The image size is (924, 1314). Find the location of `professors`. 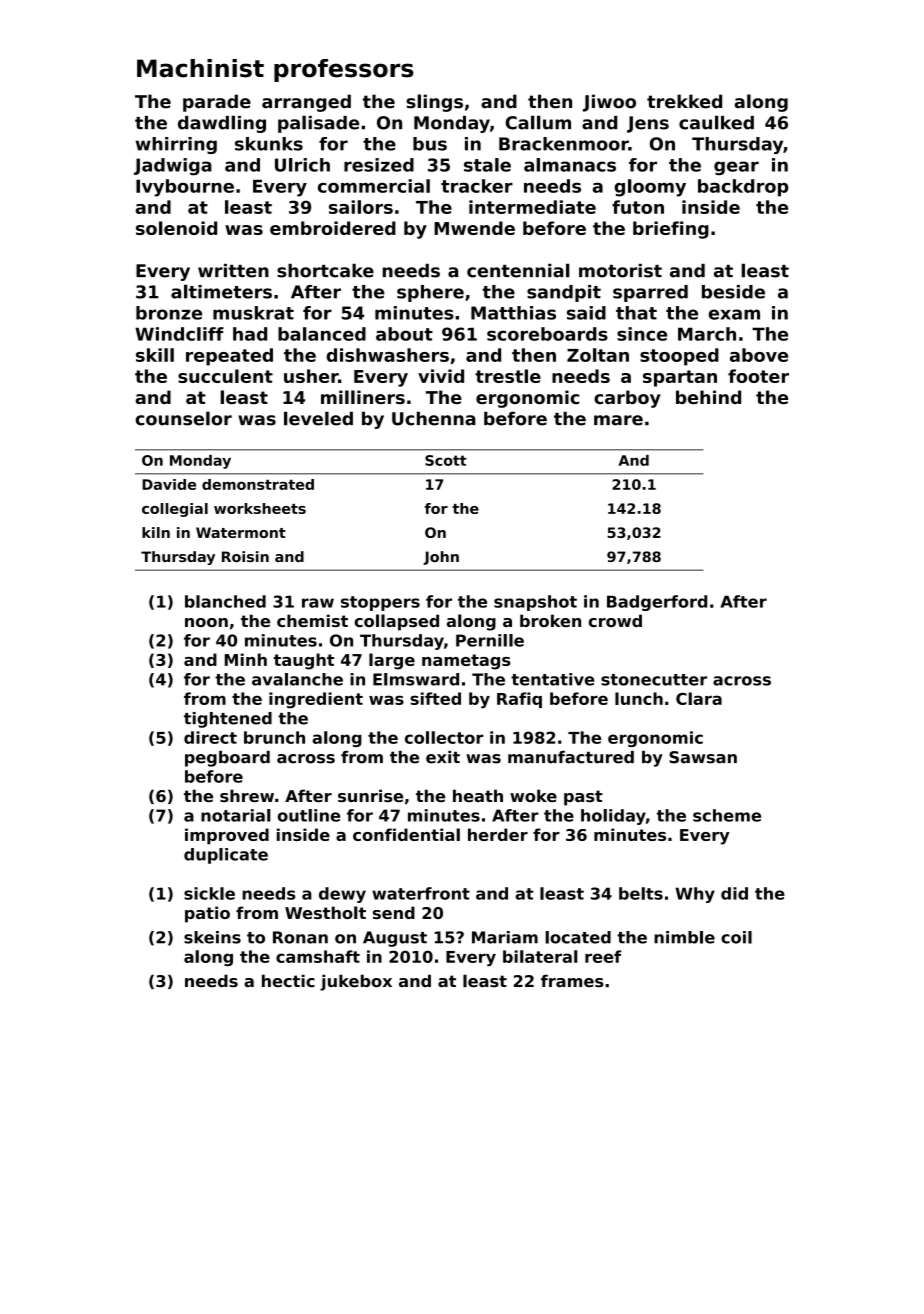

professors is located at coordinates (344, 70).
